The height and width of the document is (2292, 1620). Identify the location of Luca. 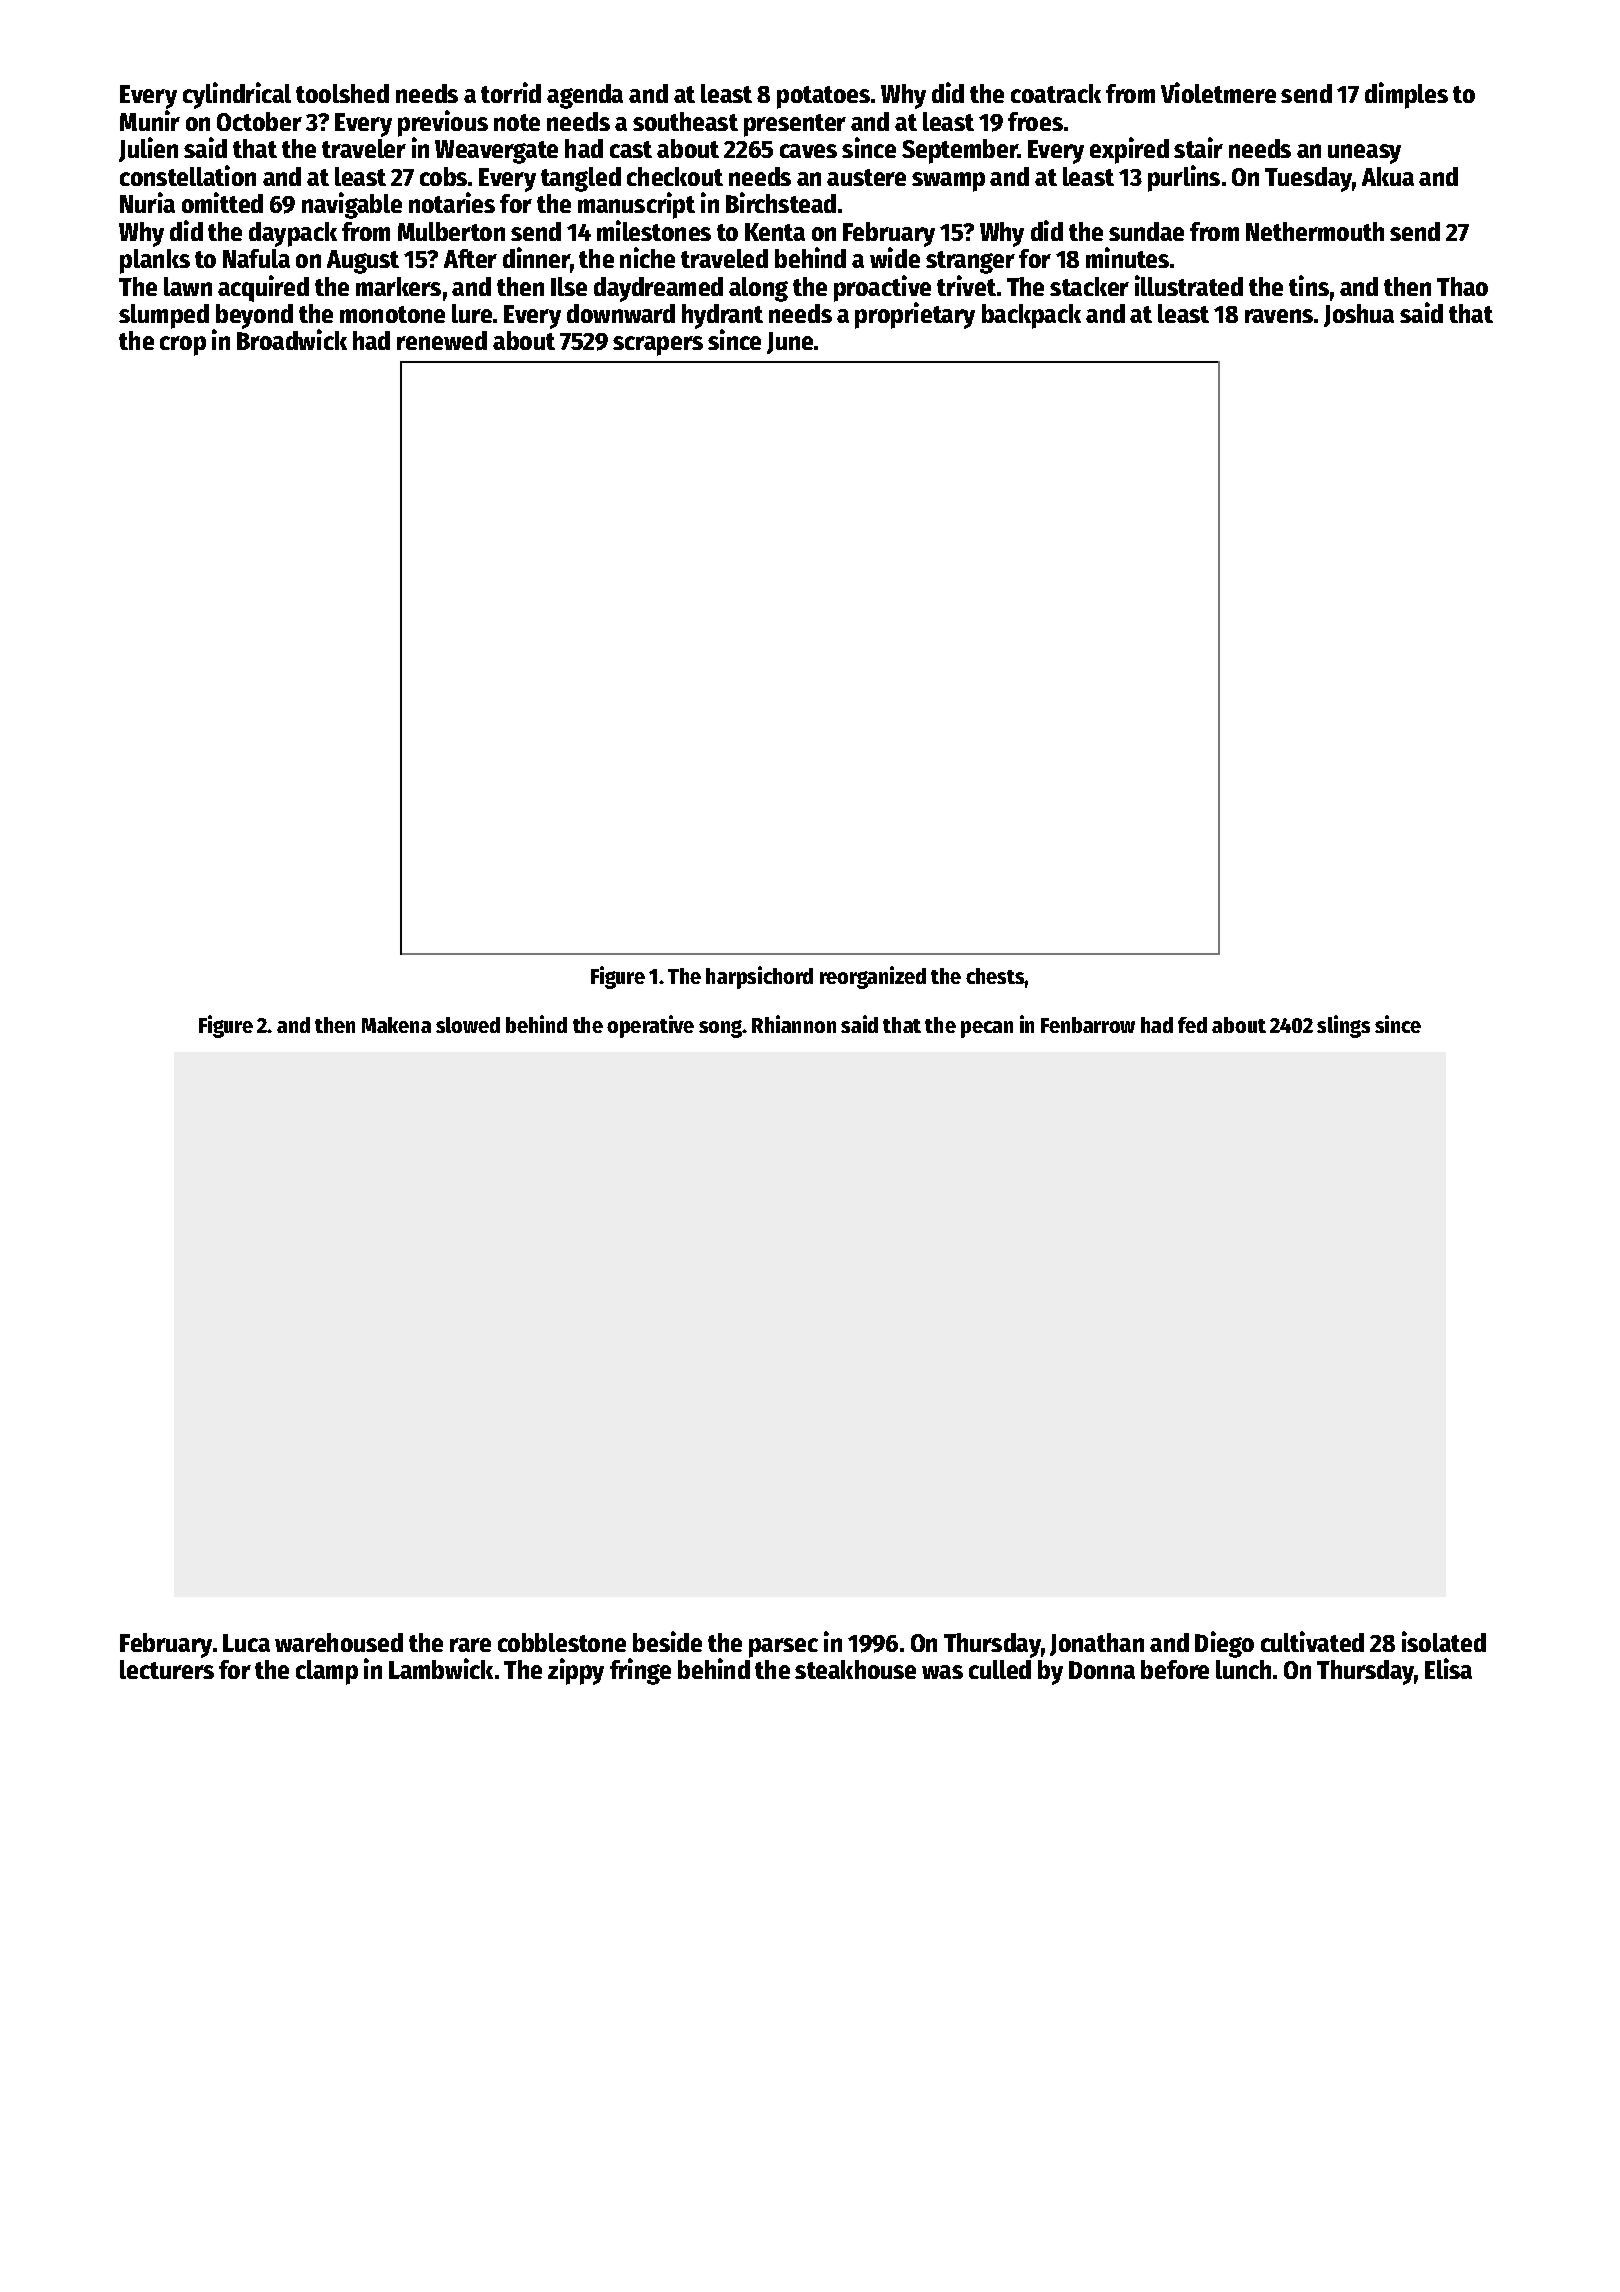
(246, 1643).
